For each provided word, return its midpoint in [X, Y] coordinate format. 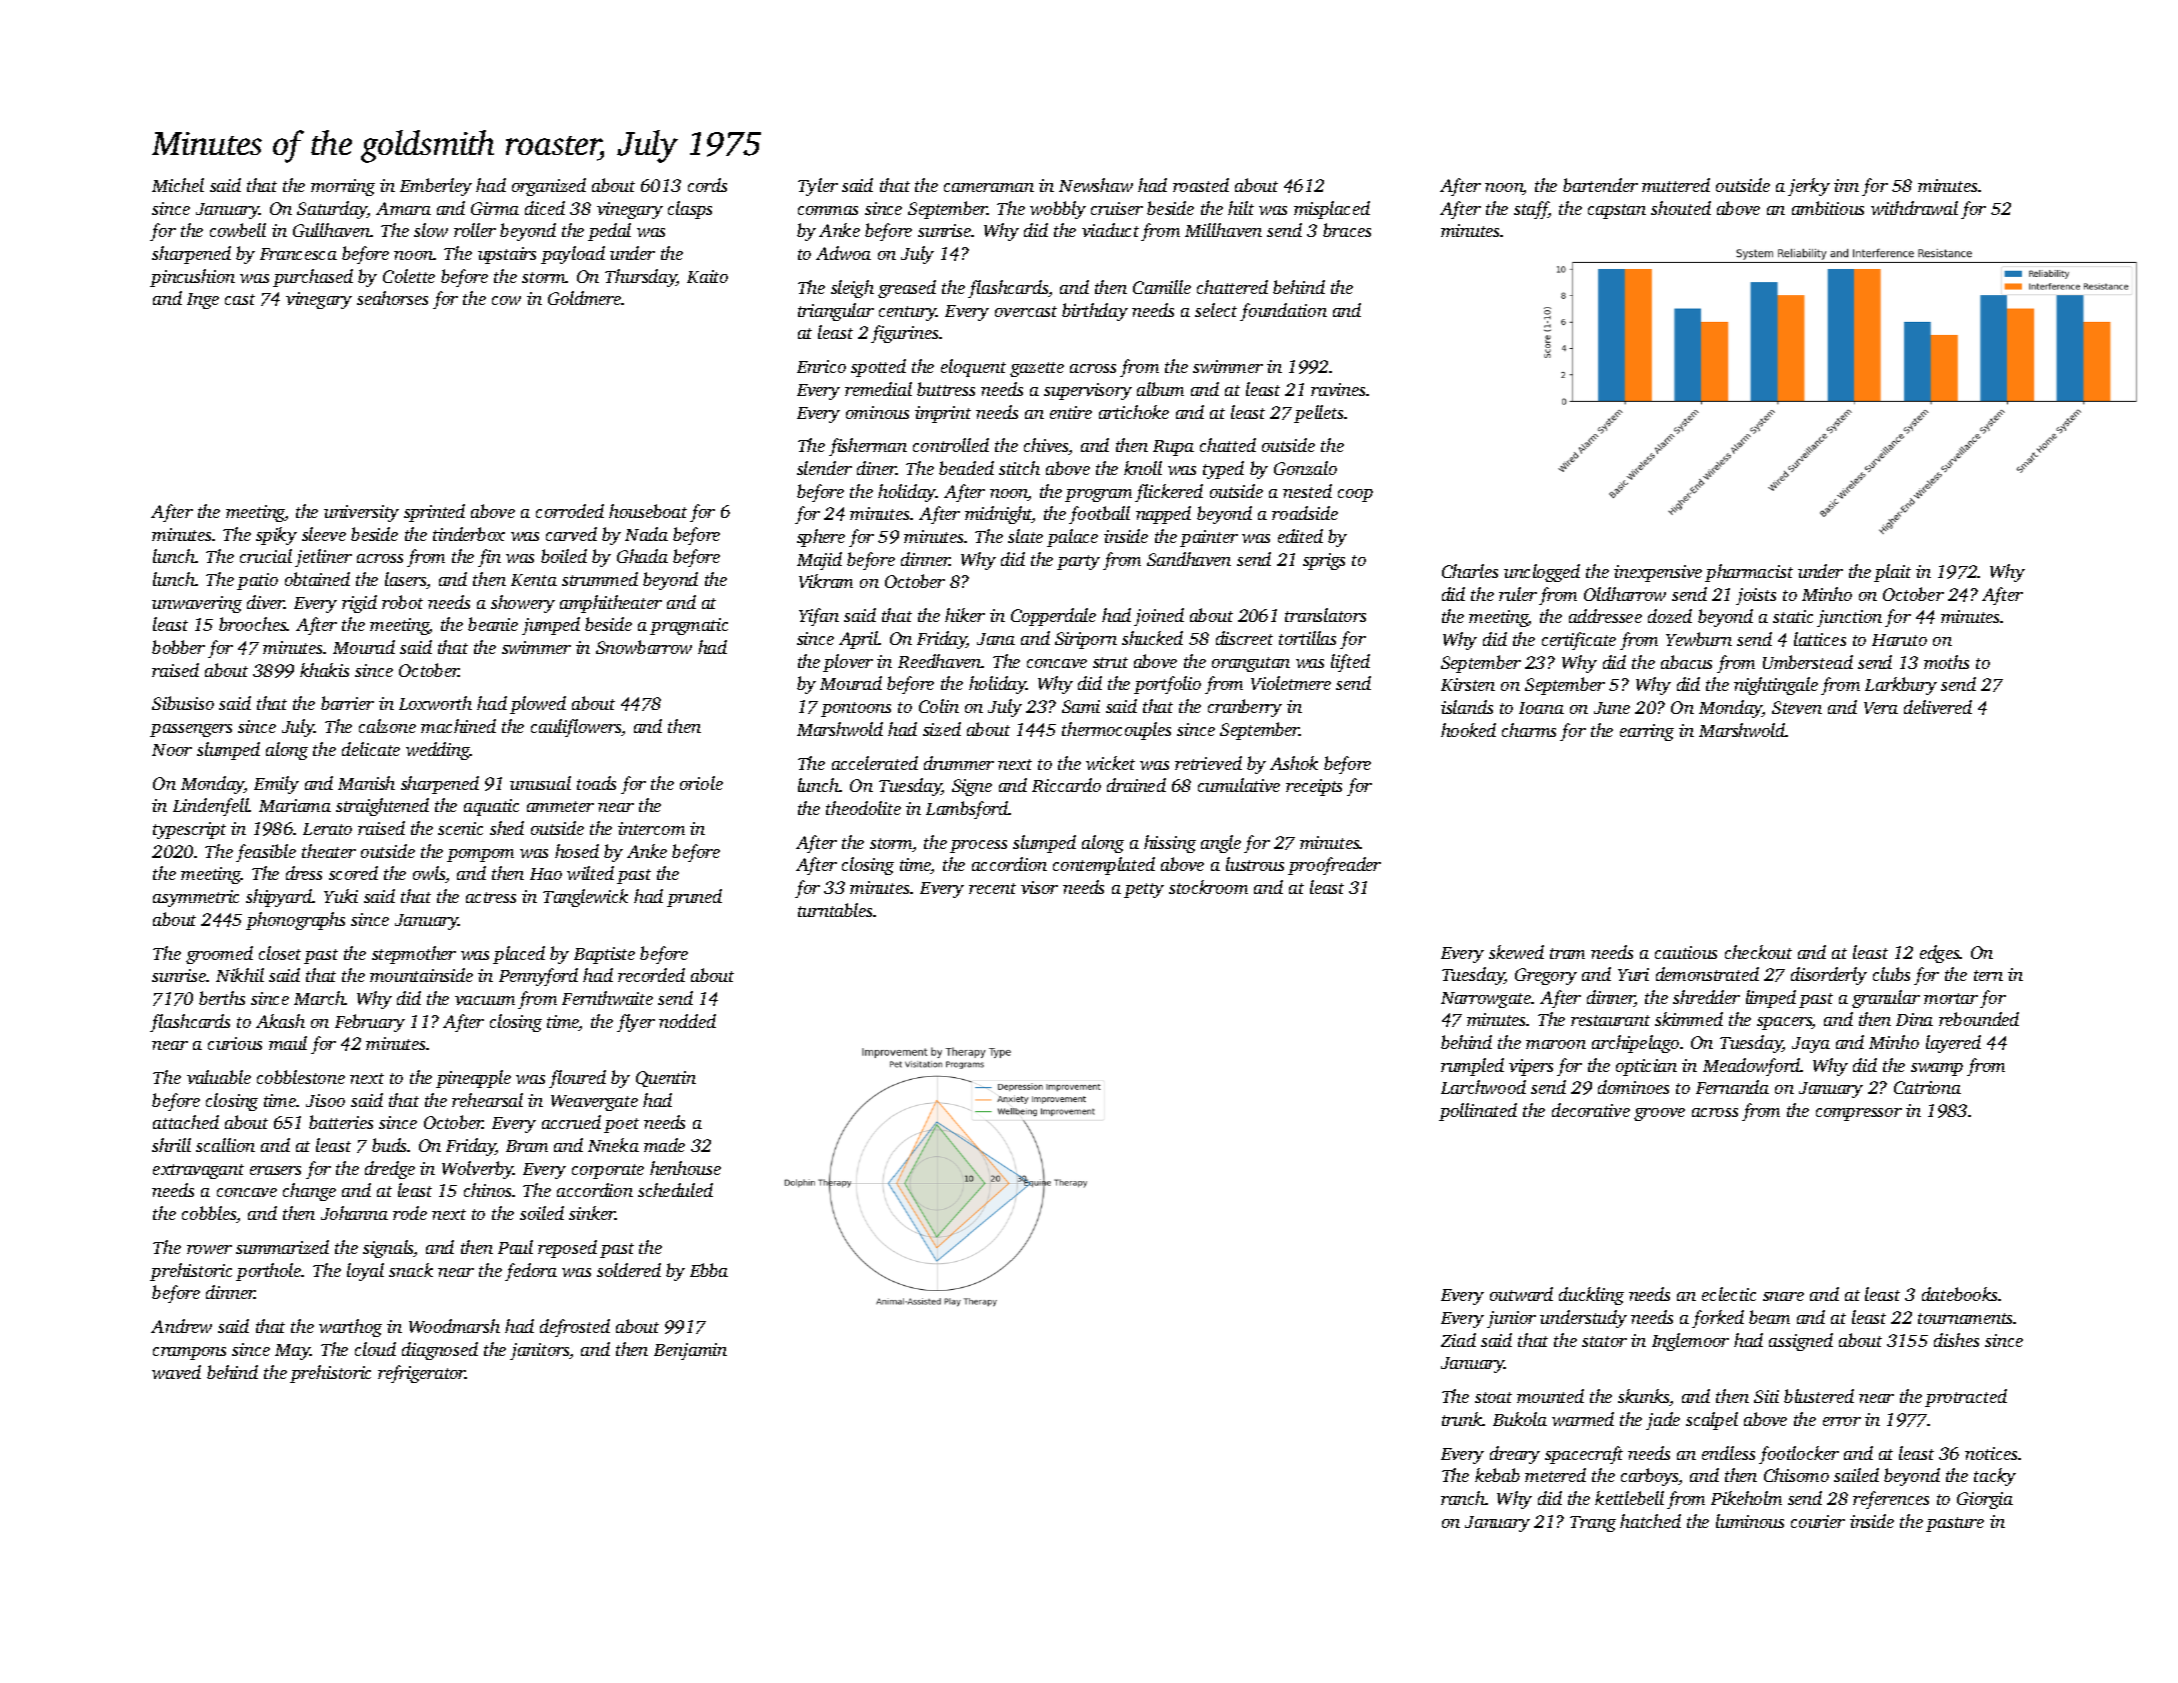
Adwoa [843, 253]
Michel [178, 185]
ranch [1463, 1498]
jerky [1809, 187]
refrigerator [422, 1374]
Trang [1593, 1524]
